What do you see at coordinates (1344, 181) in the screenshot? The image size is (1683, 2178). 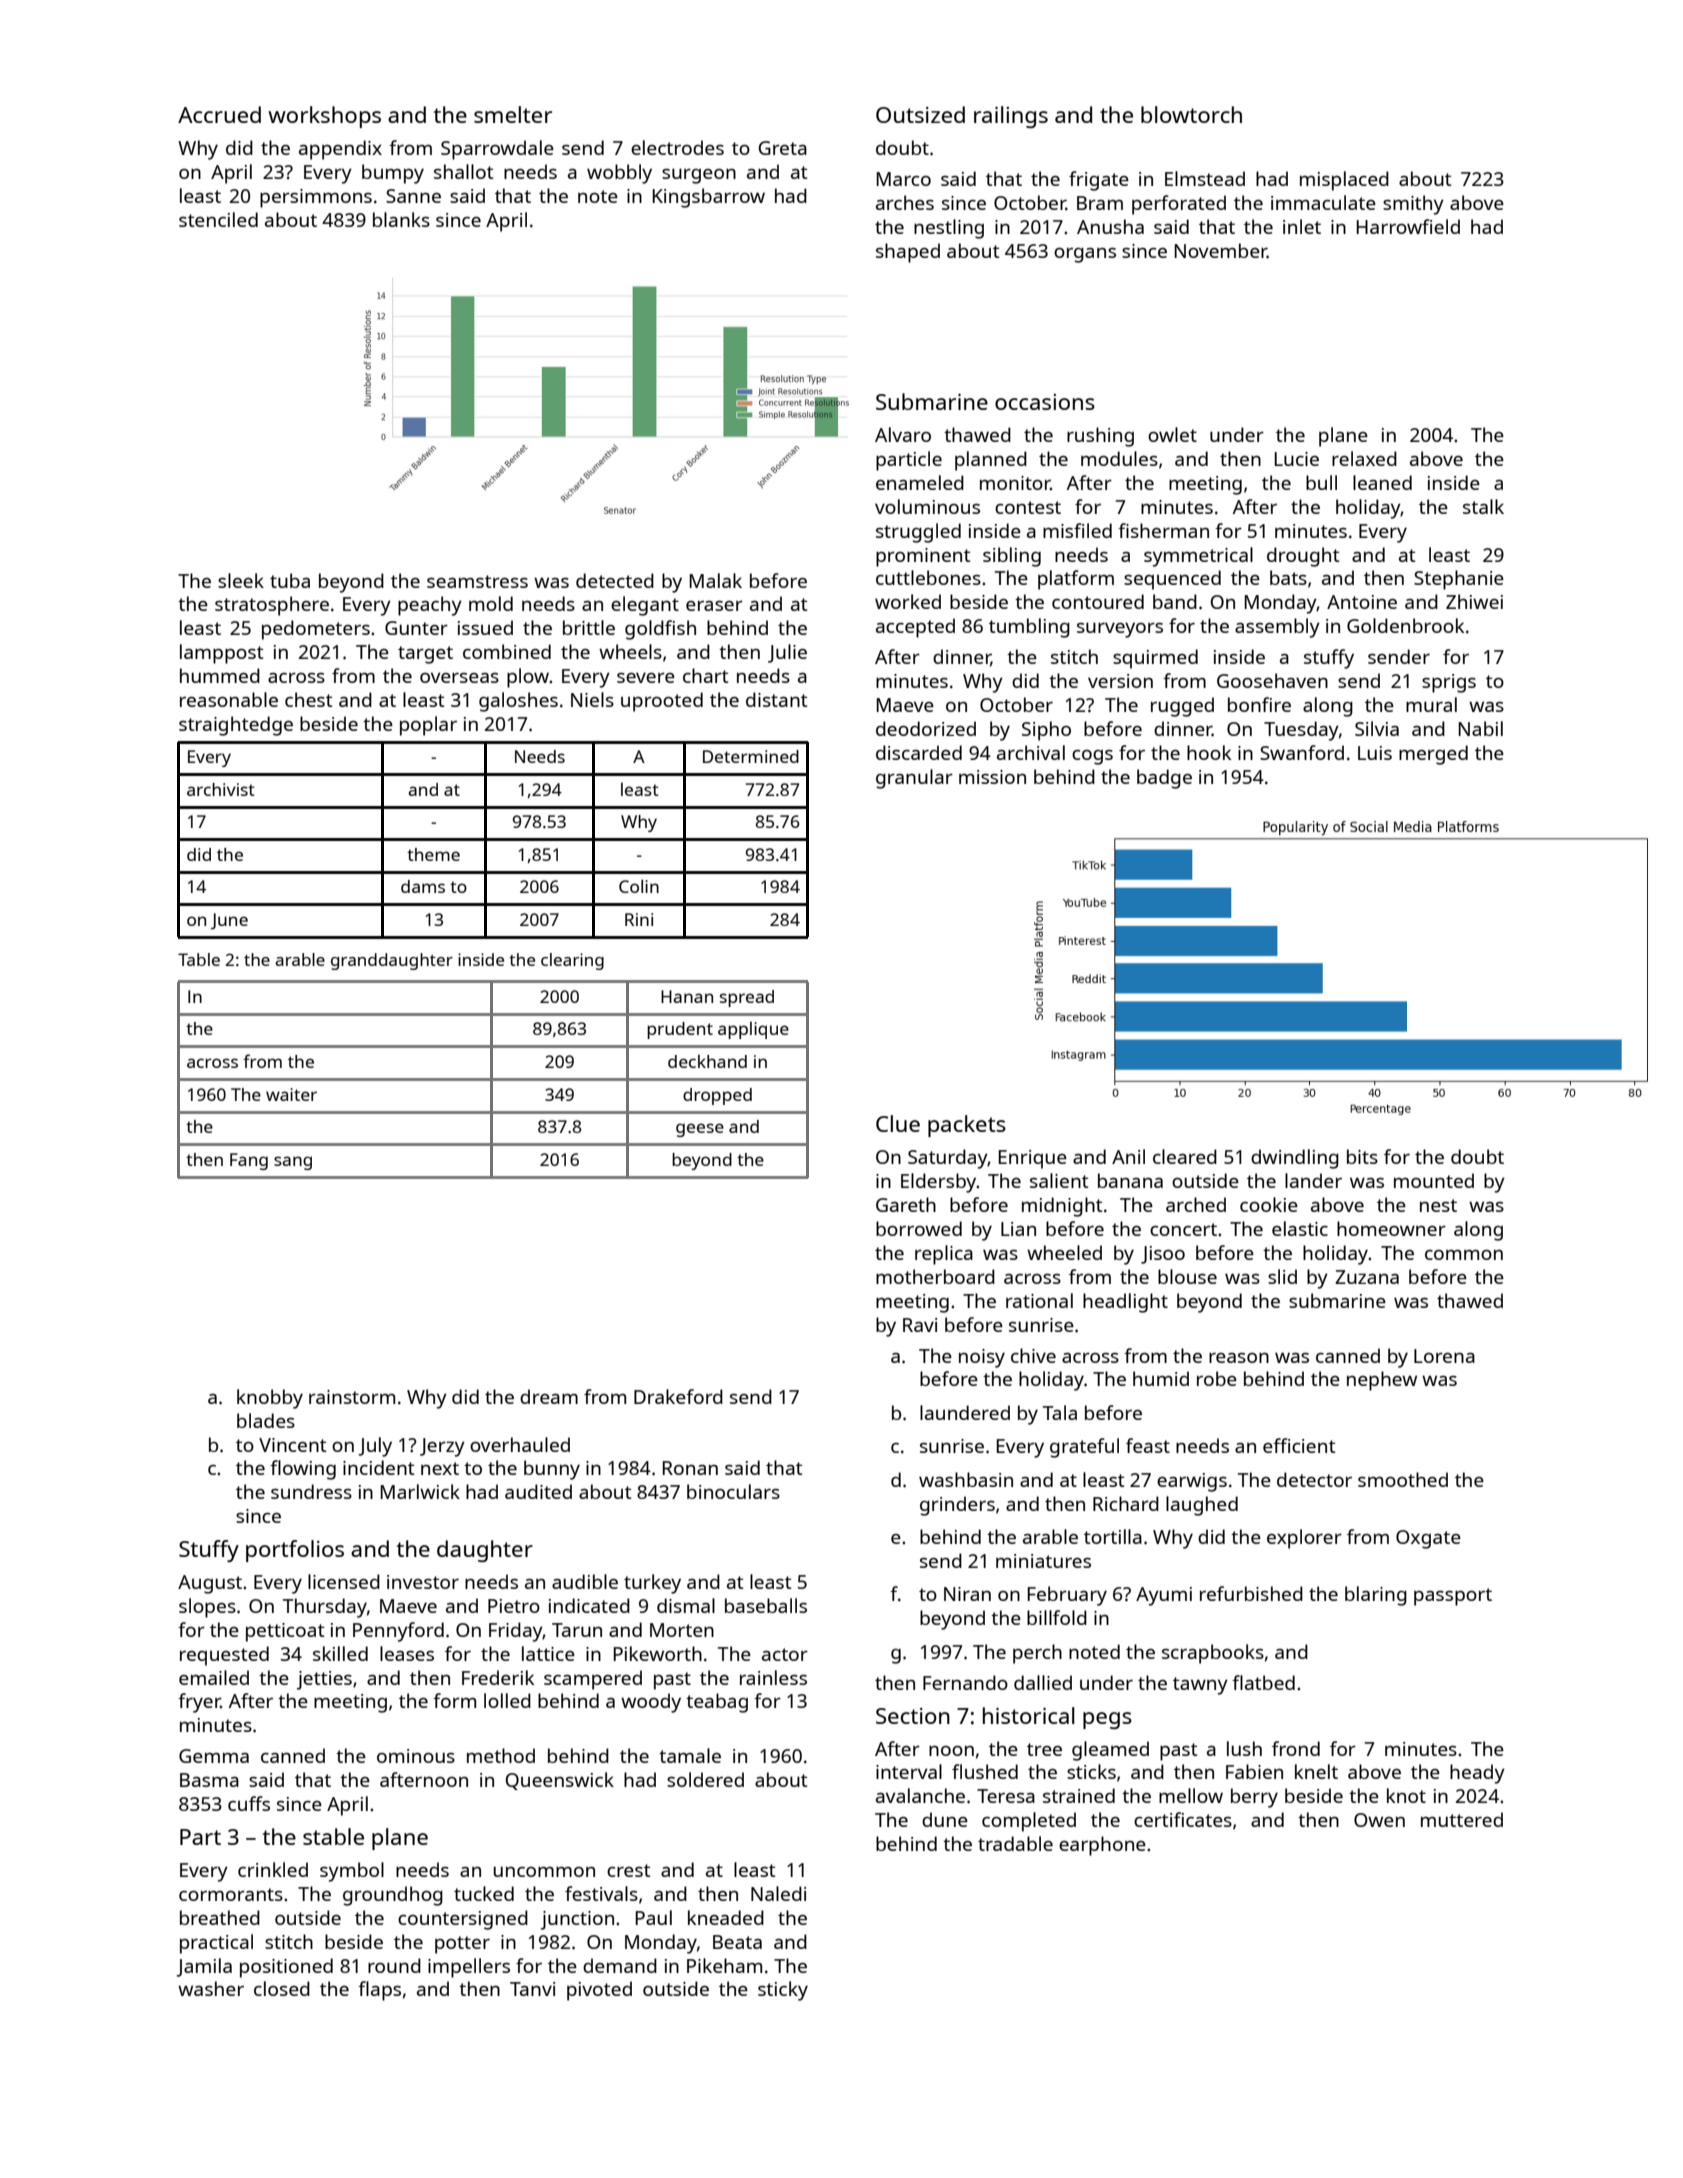 I see `misplaced` at bounding box center [1344, 181].
